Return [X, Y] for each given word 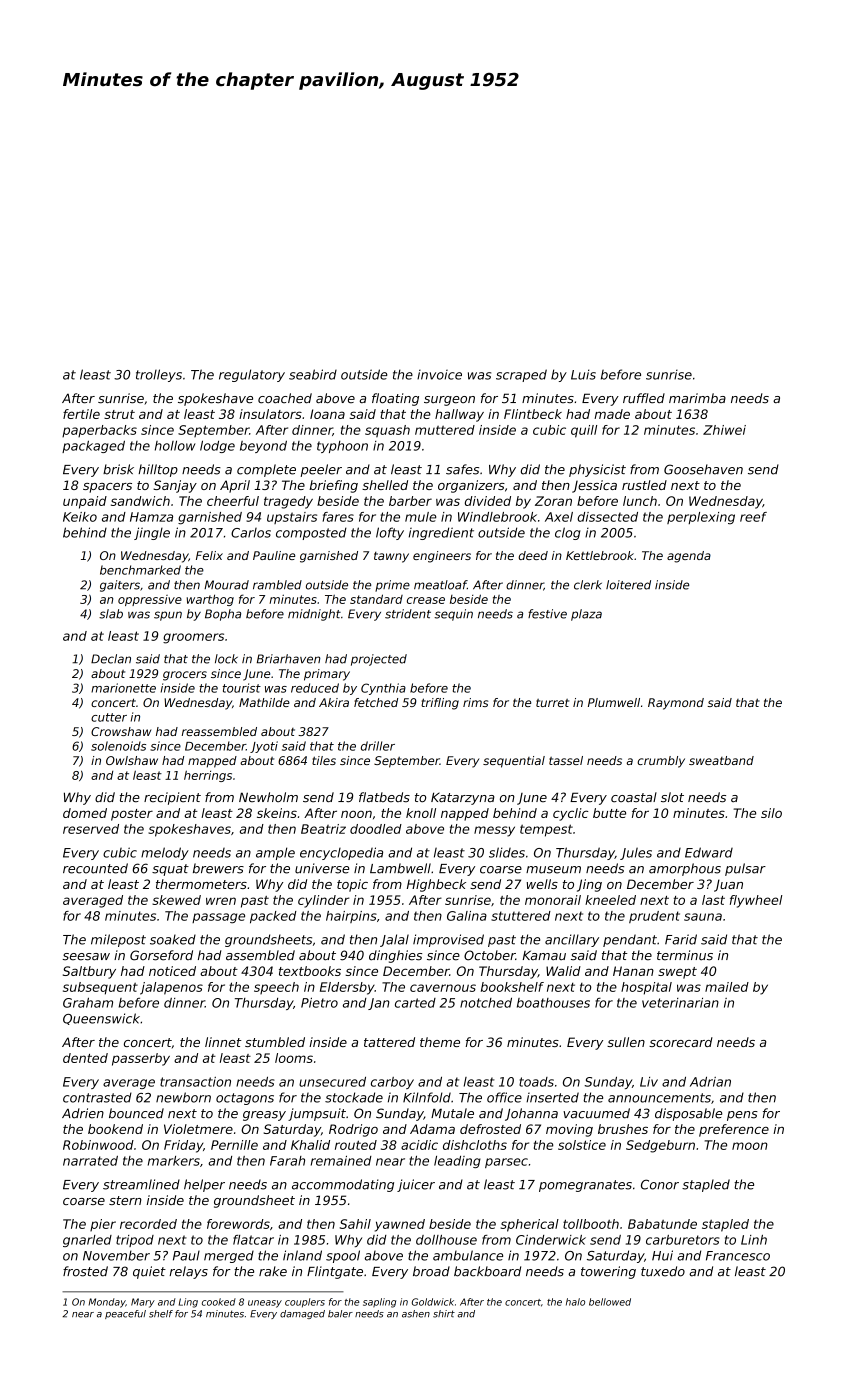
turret [552, 703]
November [116, 1255]
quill [584, 431]
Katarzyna [463, 798]
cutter [109, 717]
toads [536, 1082]
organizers [471, 486]
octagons [245, 1099]
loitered [628, 585]
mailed [727, 987]
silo [771, 813]
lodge [217, 446]
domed [85, 813]
